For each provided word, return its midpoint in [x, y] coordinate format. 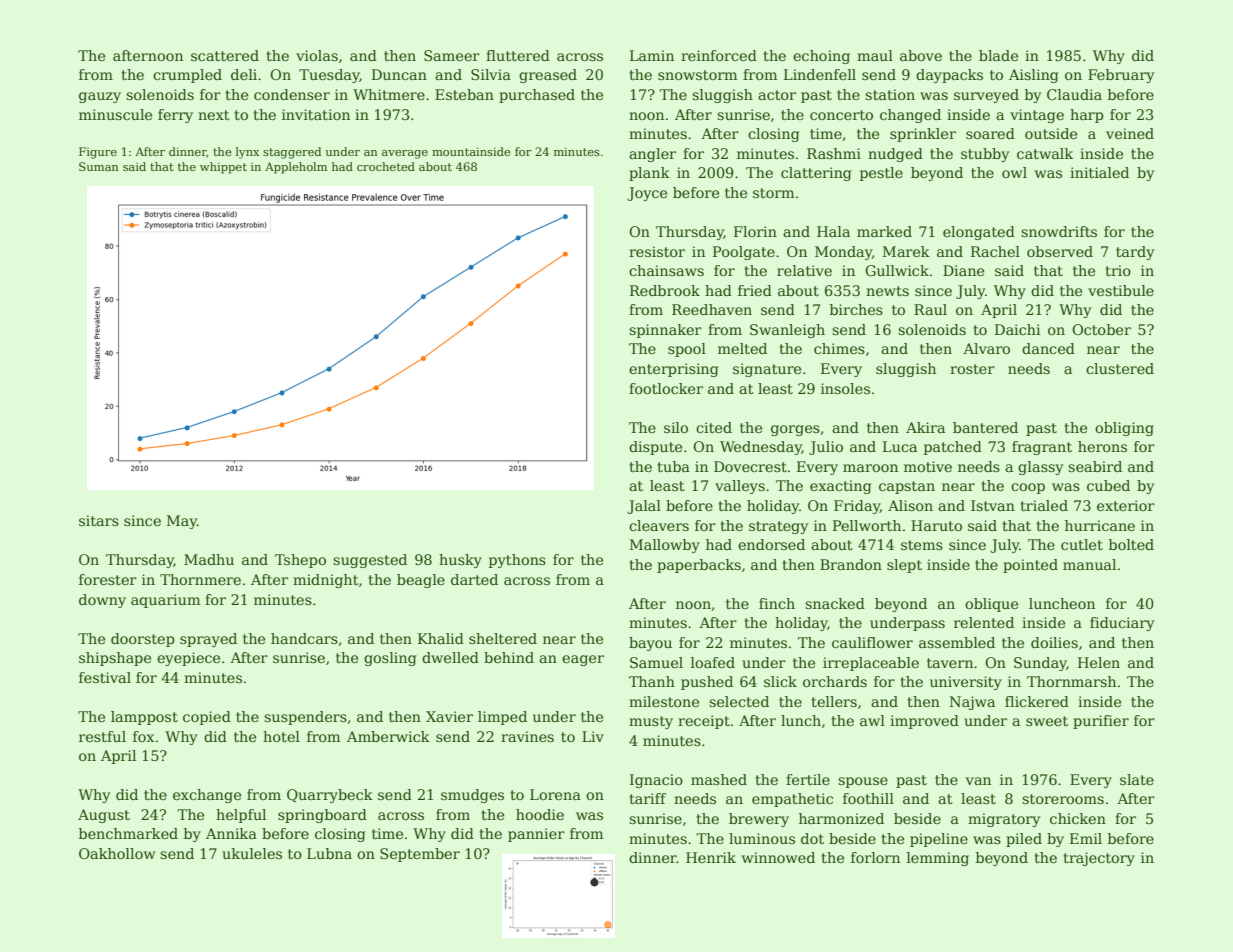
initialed [1099, 172]
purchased [537, 96]
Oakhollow [117, 853]
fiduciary [1122, 624]
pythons [517, 561]
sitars [99, 520]
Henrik [711, 857]
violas [317, 55]
